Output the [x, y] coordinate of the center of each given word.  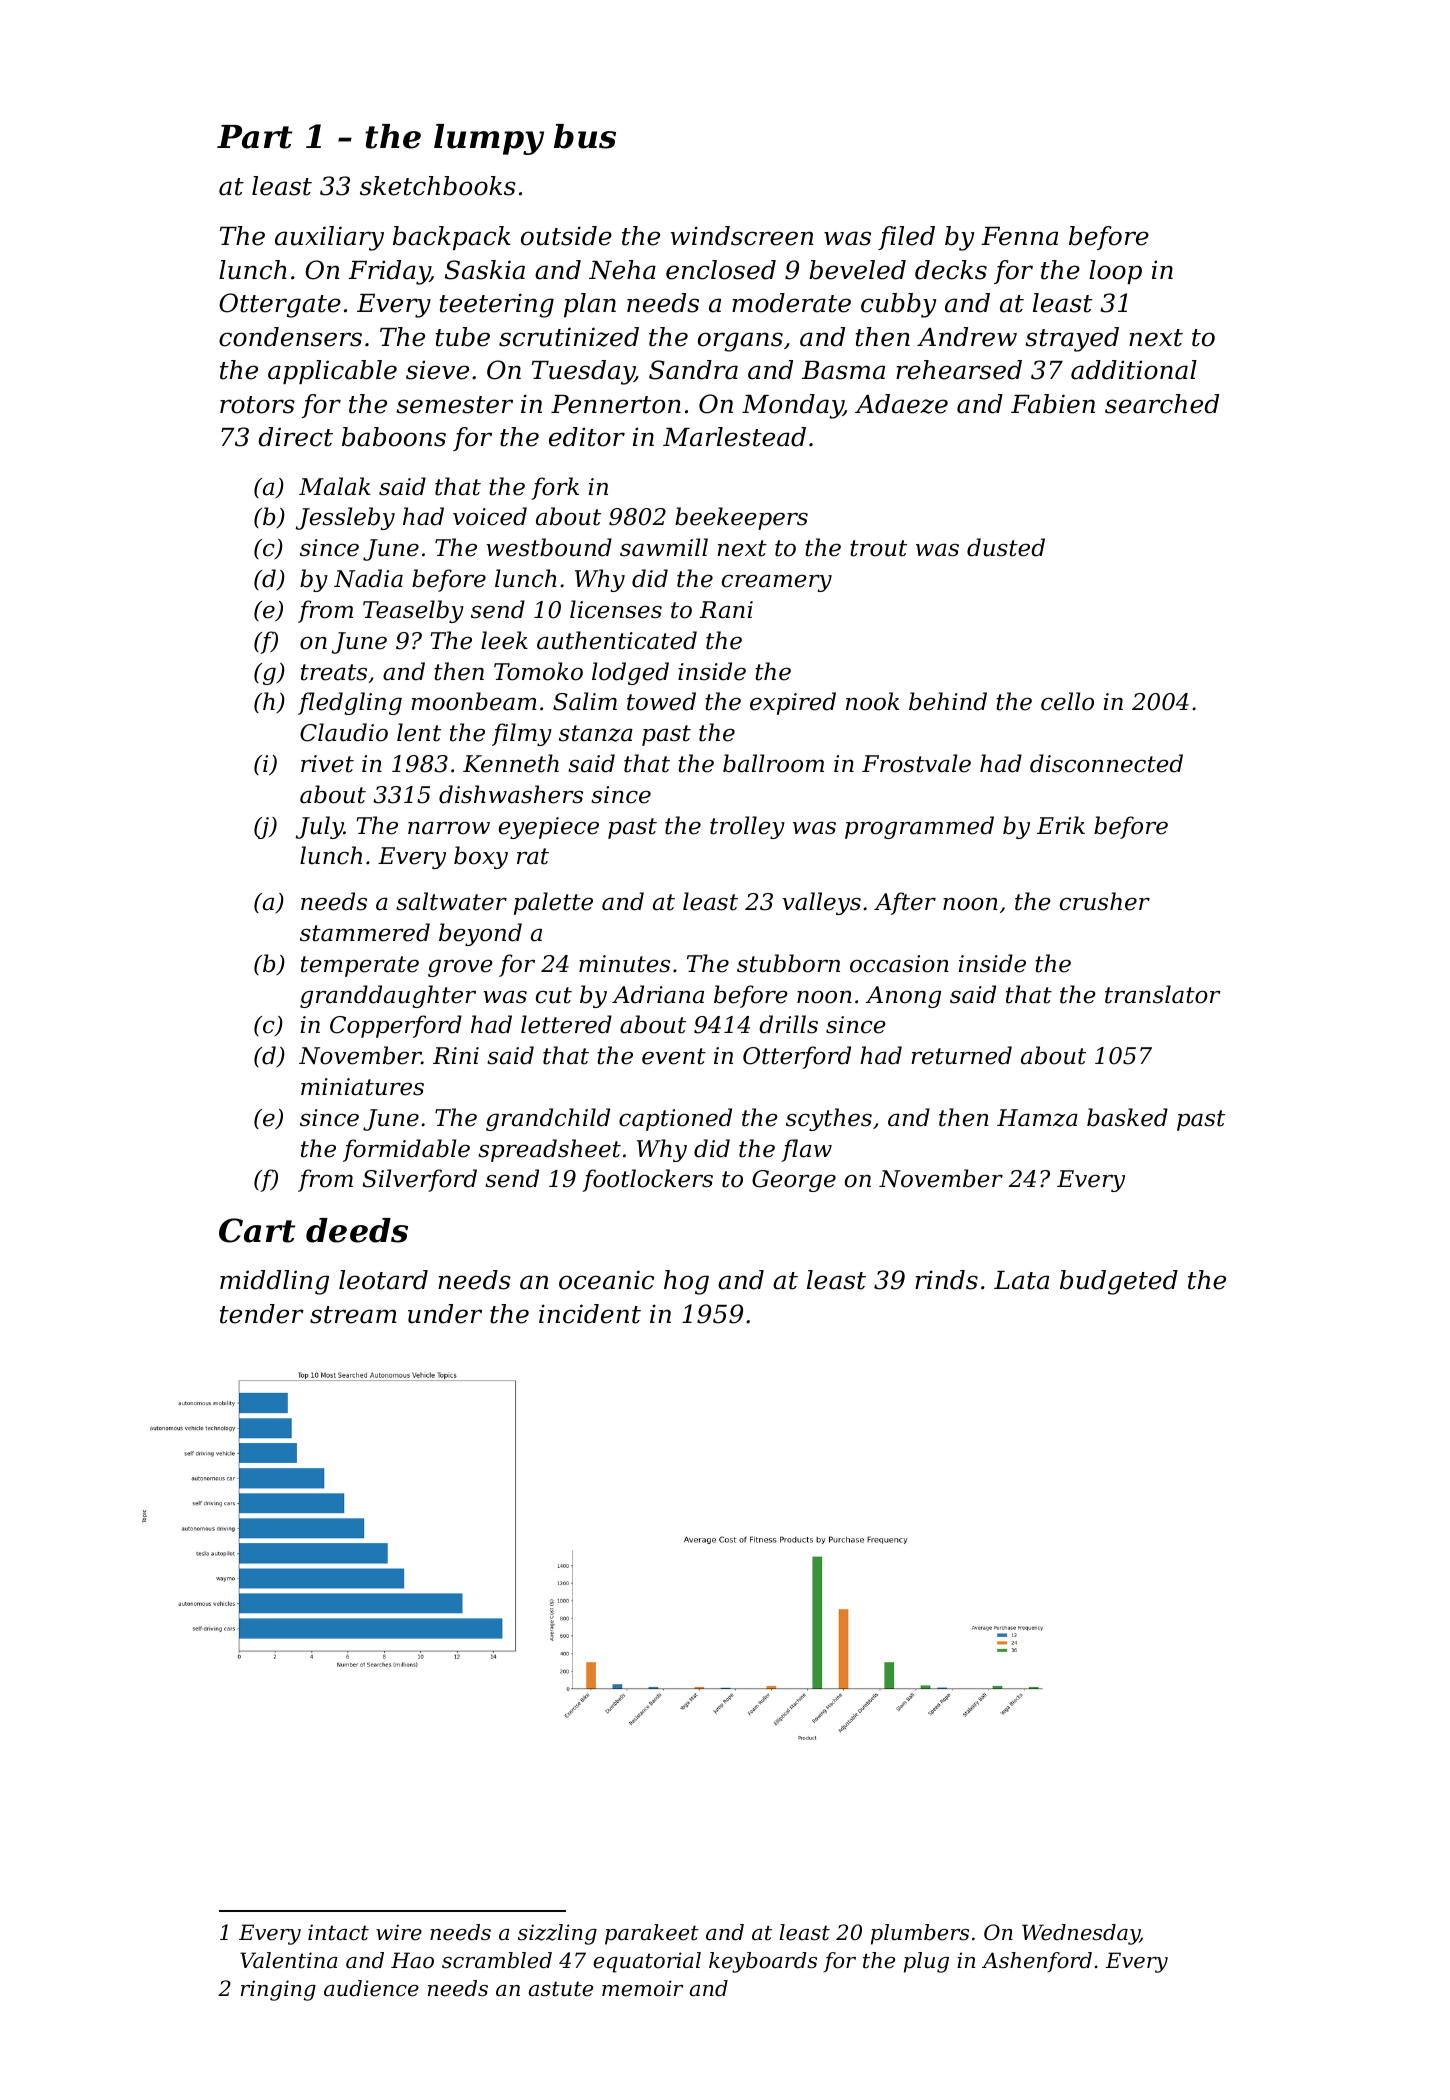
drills [788, 1024]
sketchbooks [438, 186]
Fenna [1019, 236]
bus [585, 136]
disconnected [1106, 763]
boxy [481, 857]
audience [371, 1988]
